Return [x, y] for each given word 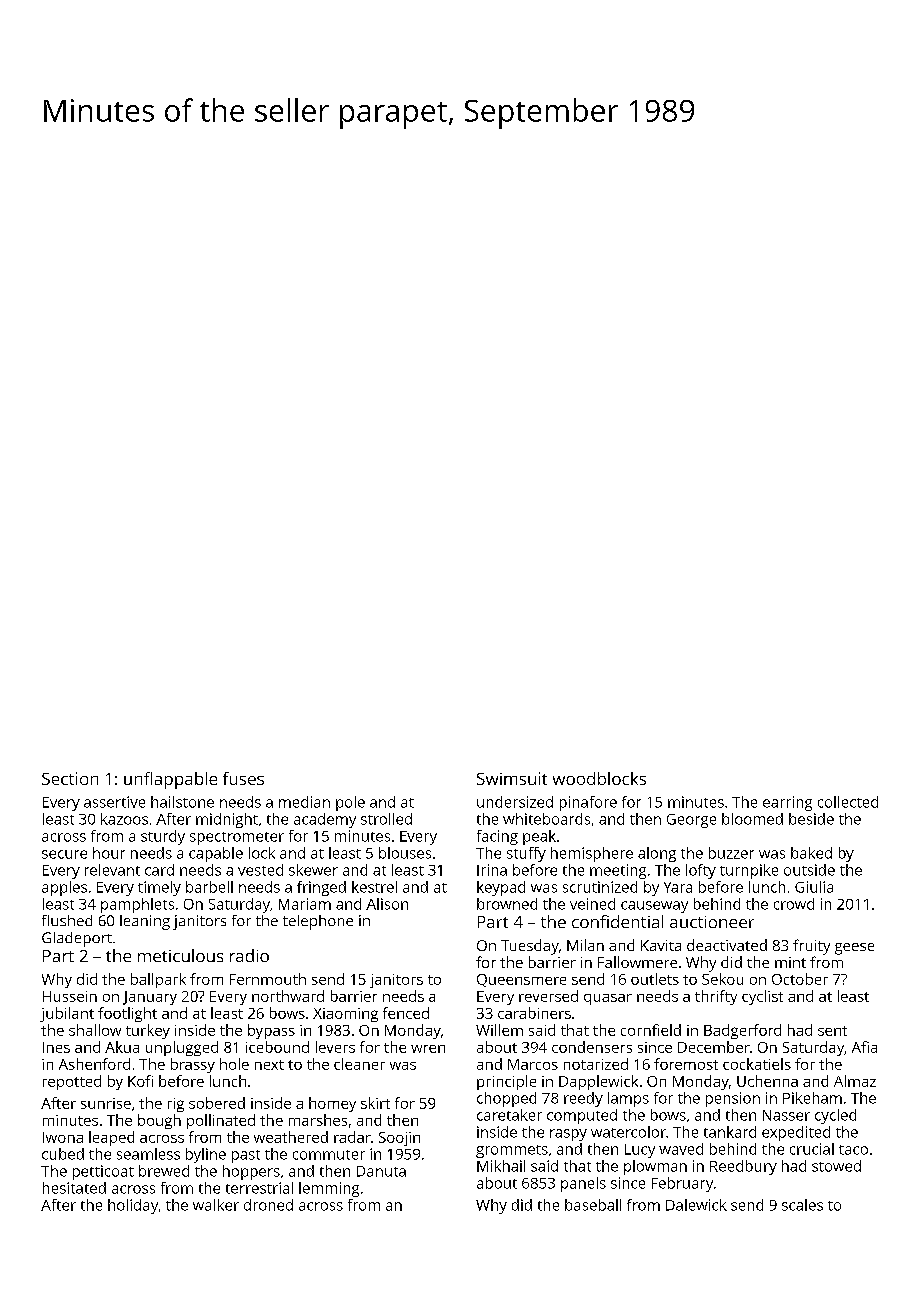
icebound [277, 1047]
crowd [794, 904]
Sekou [722, 979]
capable [216, 854]
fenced [406, 1013]
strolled [386, 819]
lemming [329, 1189]
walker [216, 1205]
